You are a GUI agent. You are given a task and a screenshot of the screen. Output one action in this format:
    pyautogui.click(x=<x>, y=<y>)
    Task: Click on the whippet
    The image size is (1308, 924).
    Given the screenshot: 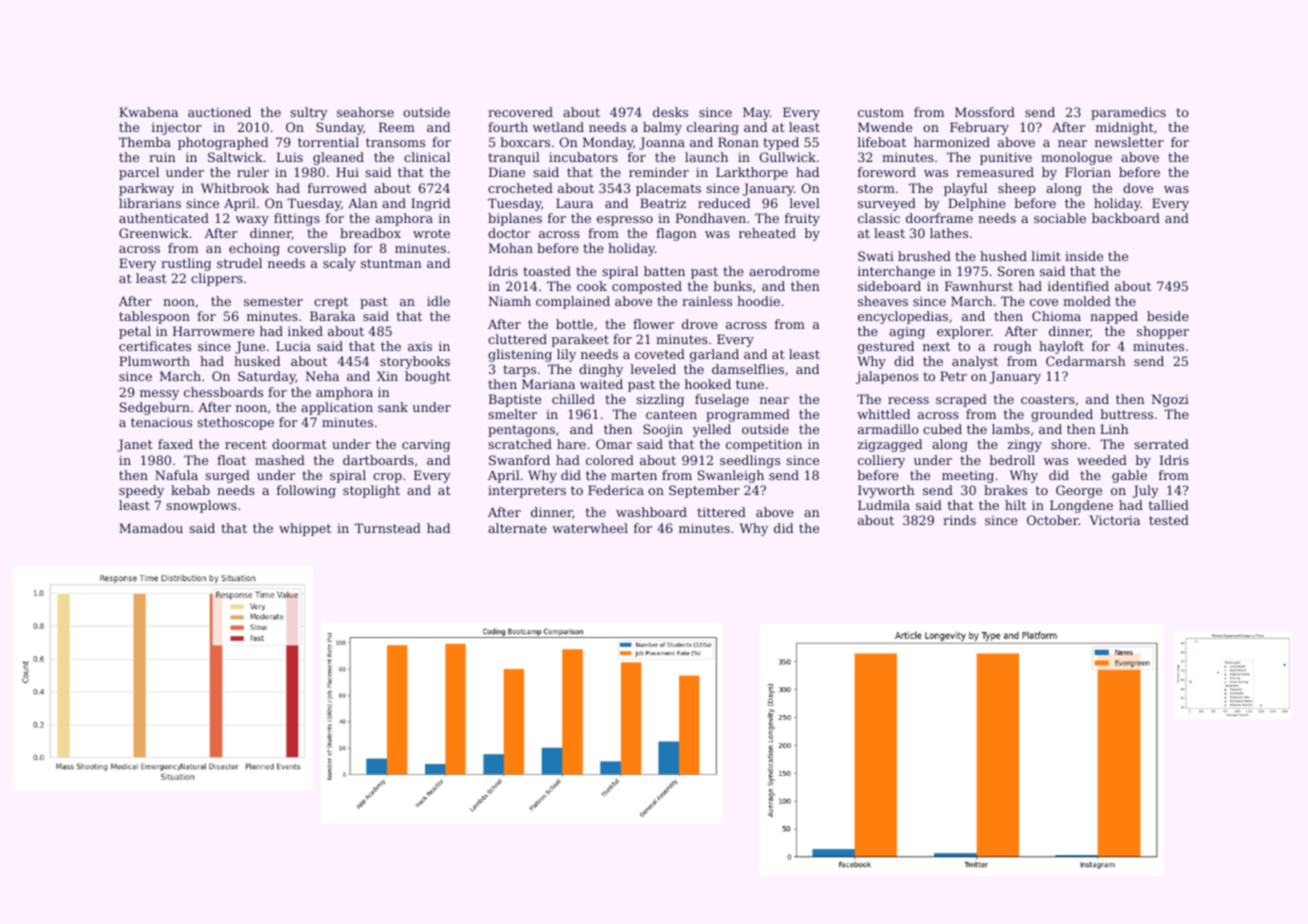 What is the action you would take?
    pyautogui.click(x=305, y=529)
